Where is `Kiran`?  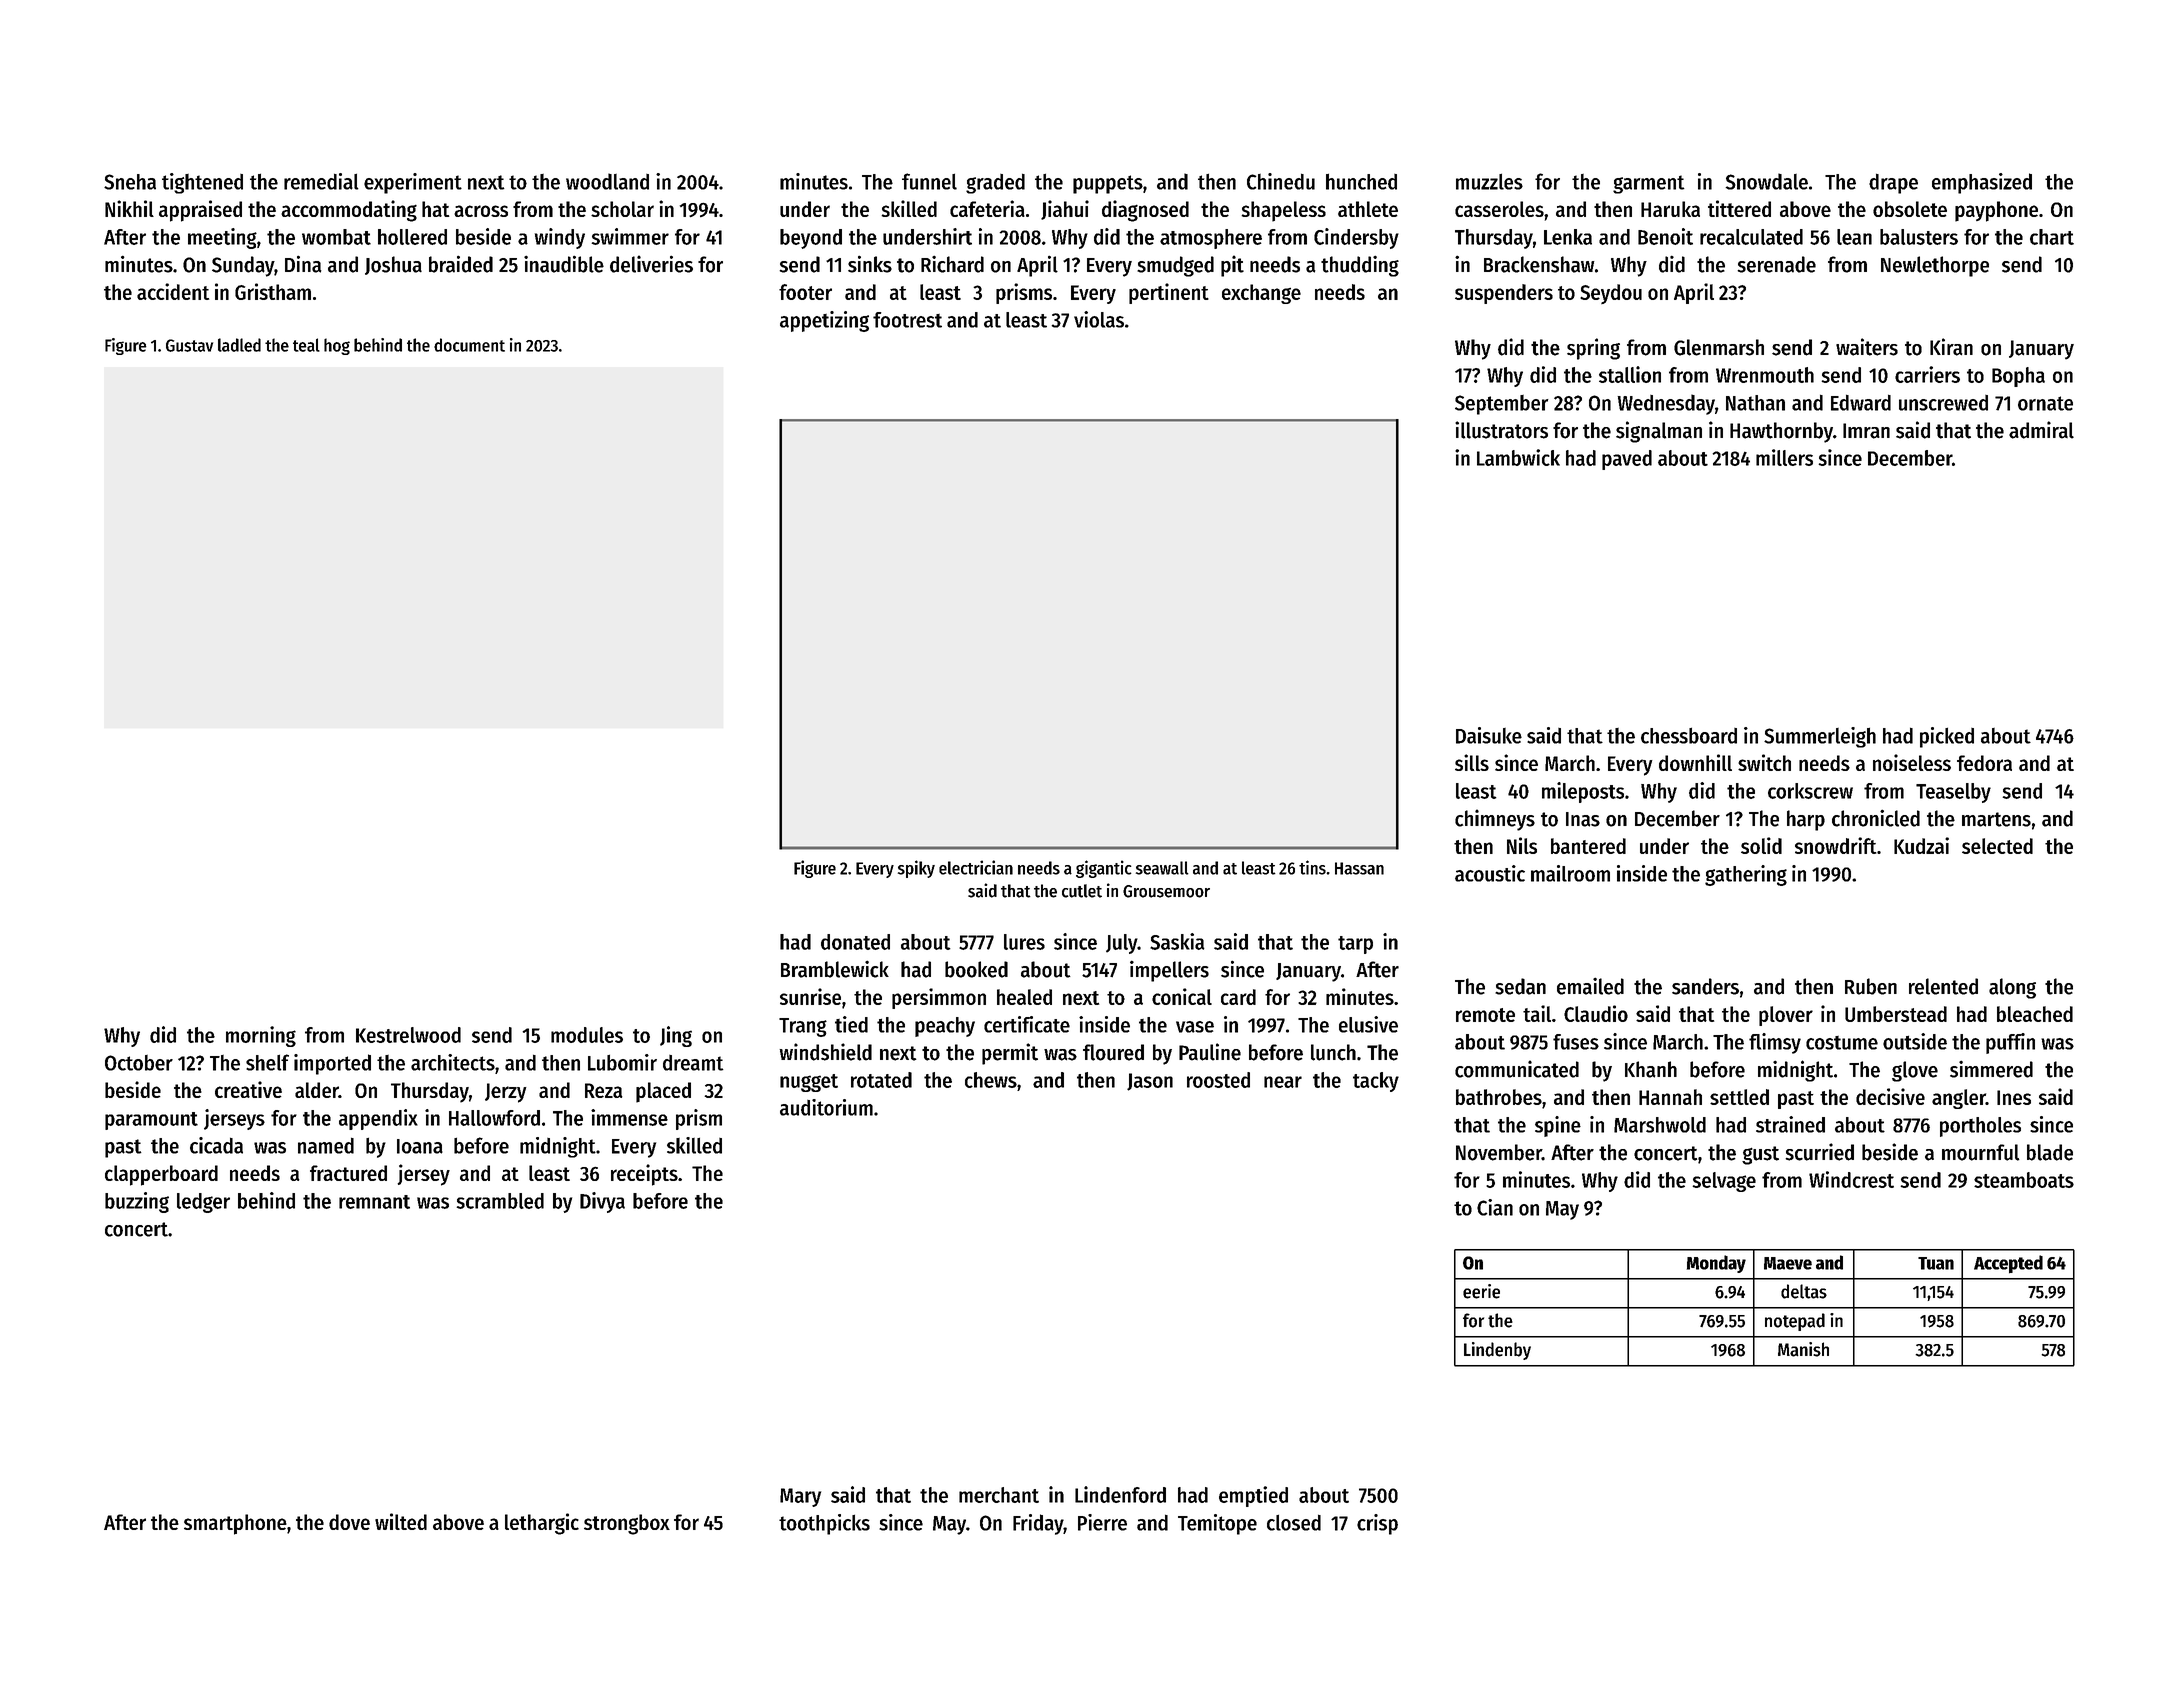
Kiran is located at coordinates (1951, 347).
